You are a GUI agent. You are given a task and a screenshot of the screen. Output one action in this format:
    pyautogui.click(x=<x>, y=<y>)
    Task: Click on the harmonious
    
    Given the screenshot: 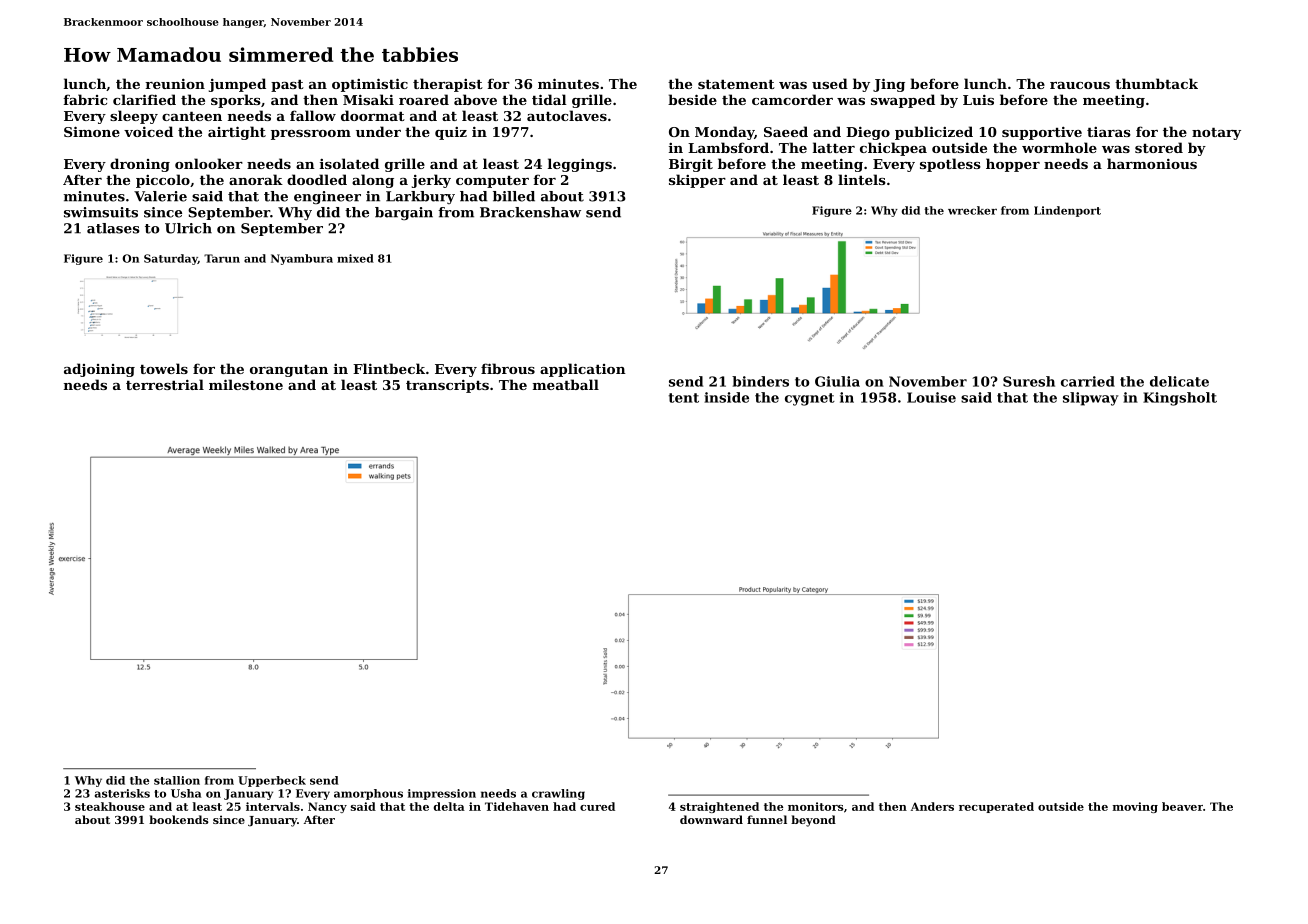 What is the action you would take?
    pyautogui.click(x=1152, y=163)
